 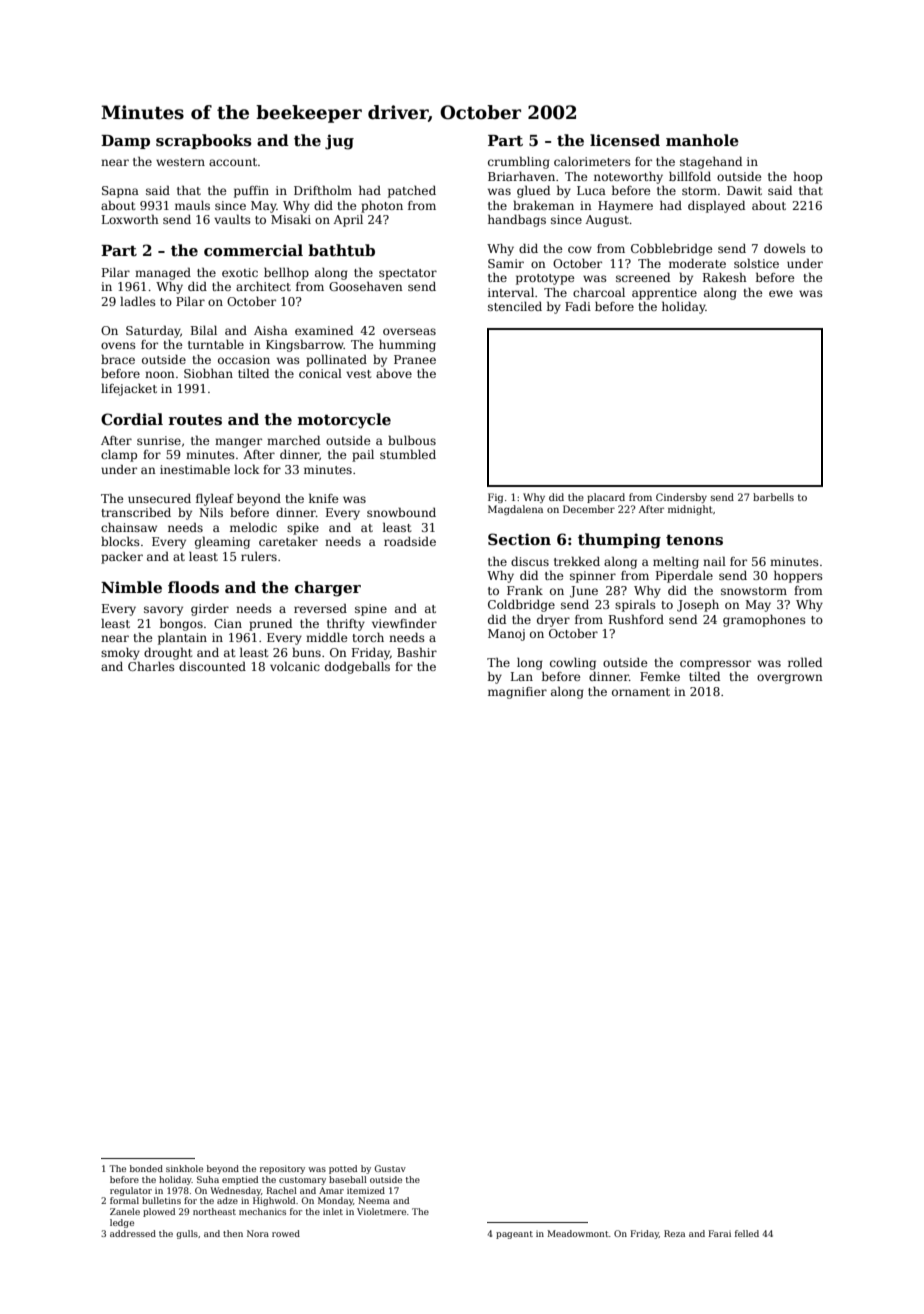 I want to click on Gustav, so click(x=390, y=1168).
